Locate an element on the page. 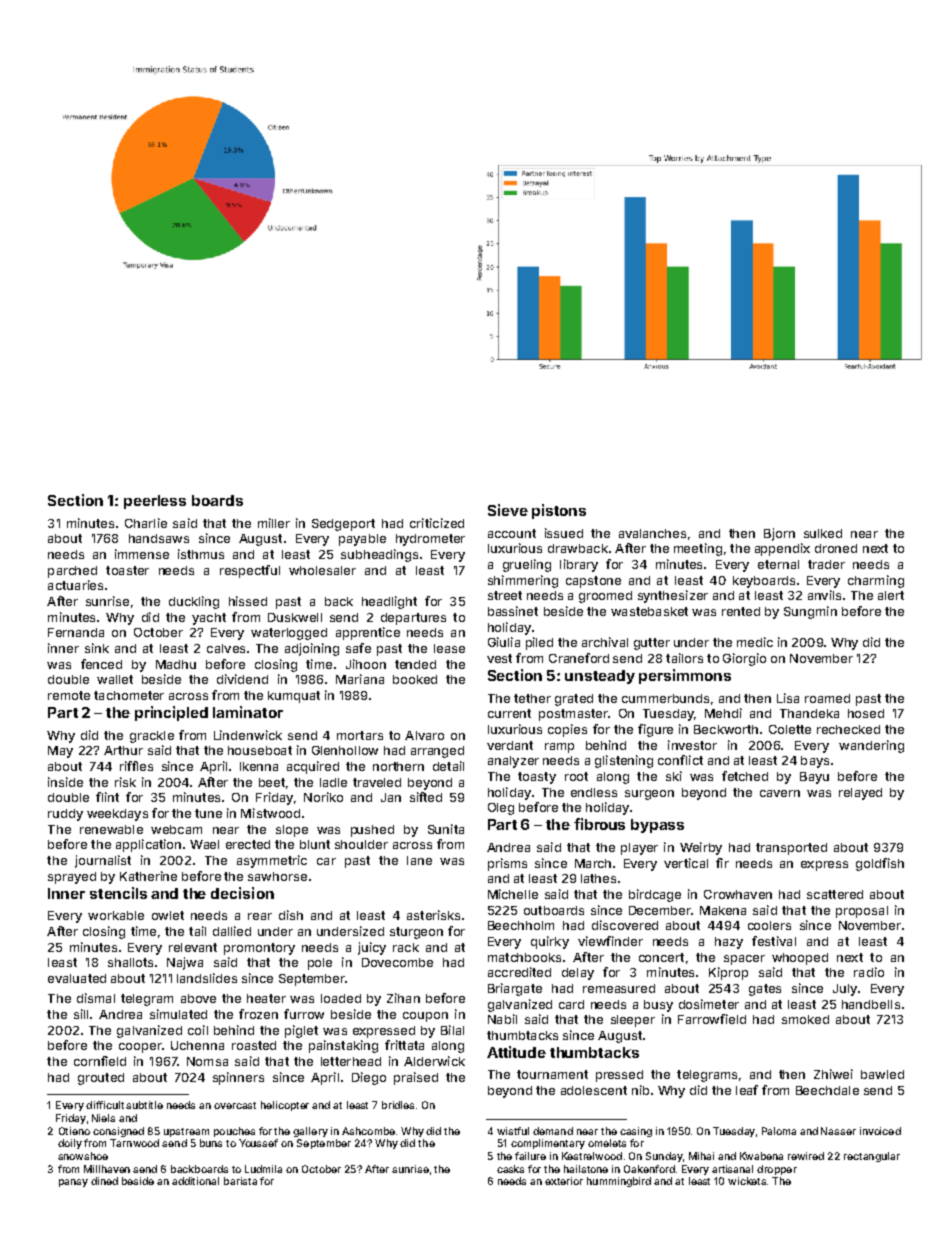  houseboat is located at coordinates (260, 750).
